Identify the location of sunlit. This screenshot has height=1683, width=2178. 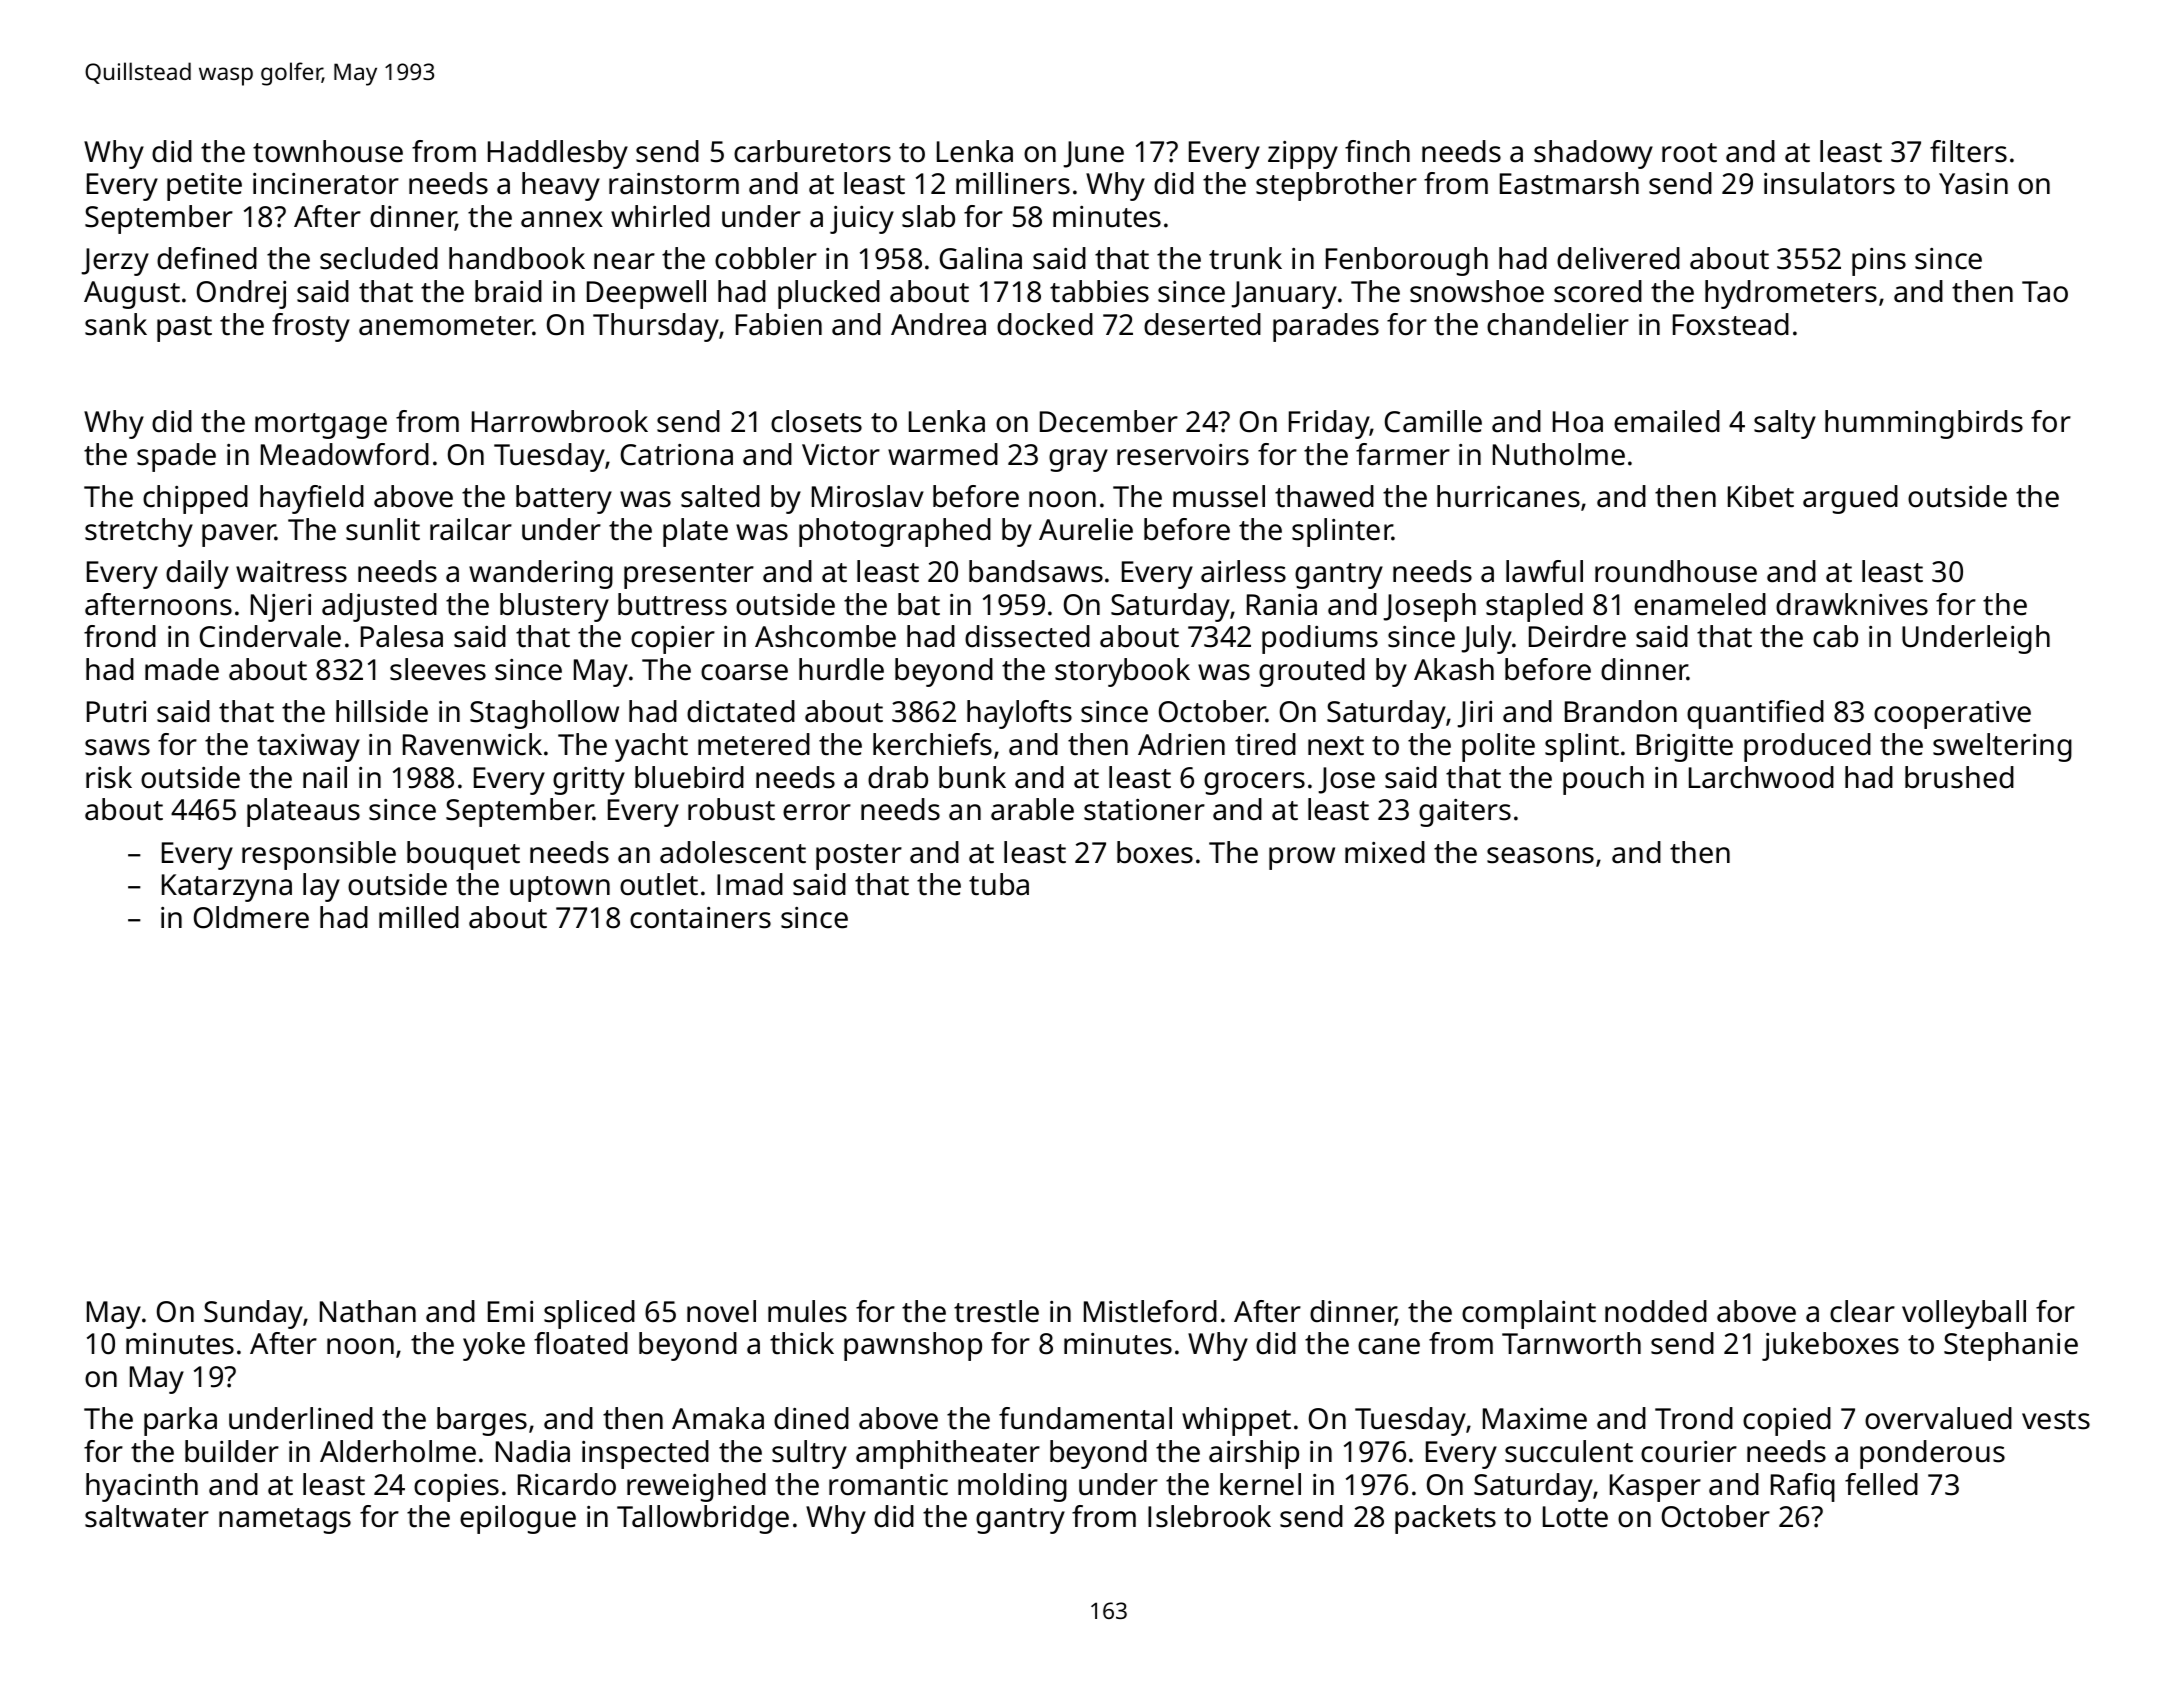
(383, 529).
